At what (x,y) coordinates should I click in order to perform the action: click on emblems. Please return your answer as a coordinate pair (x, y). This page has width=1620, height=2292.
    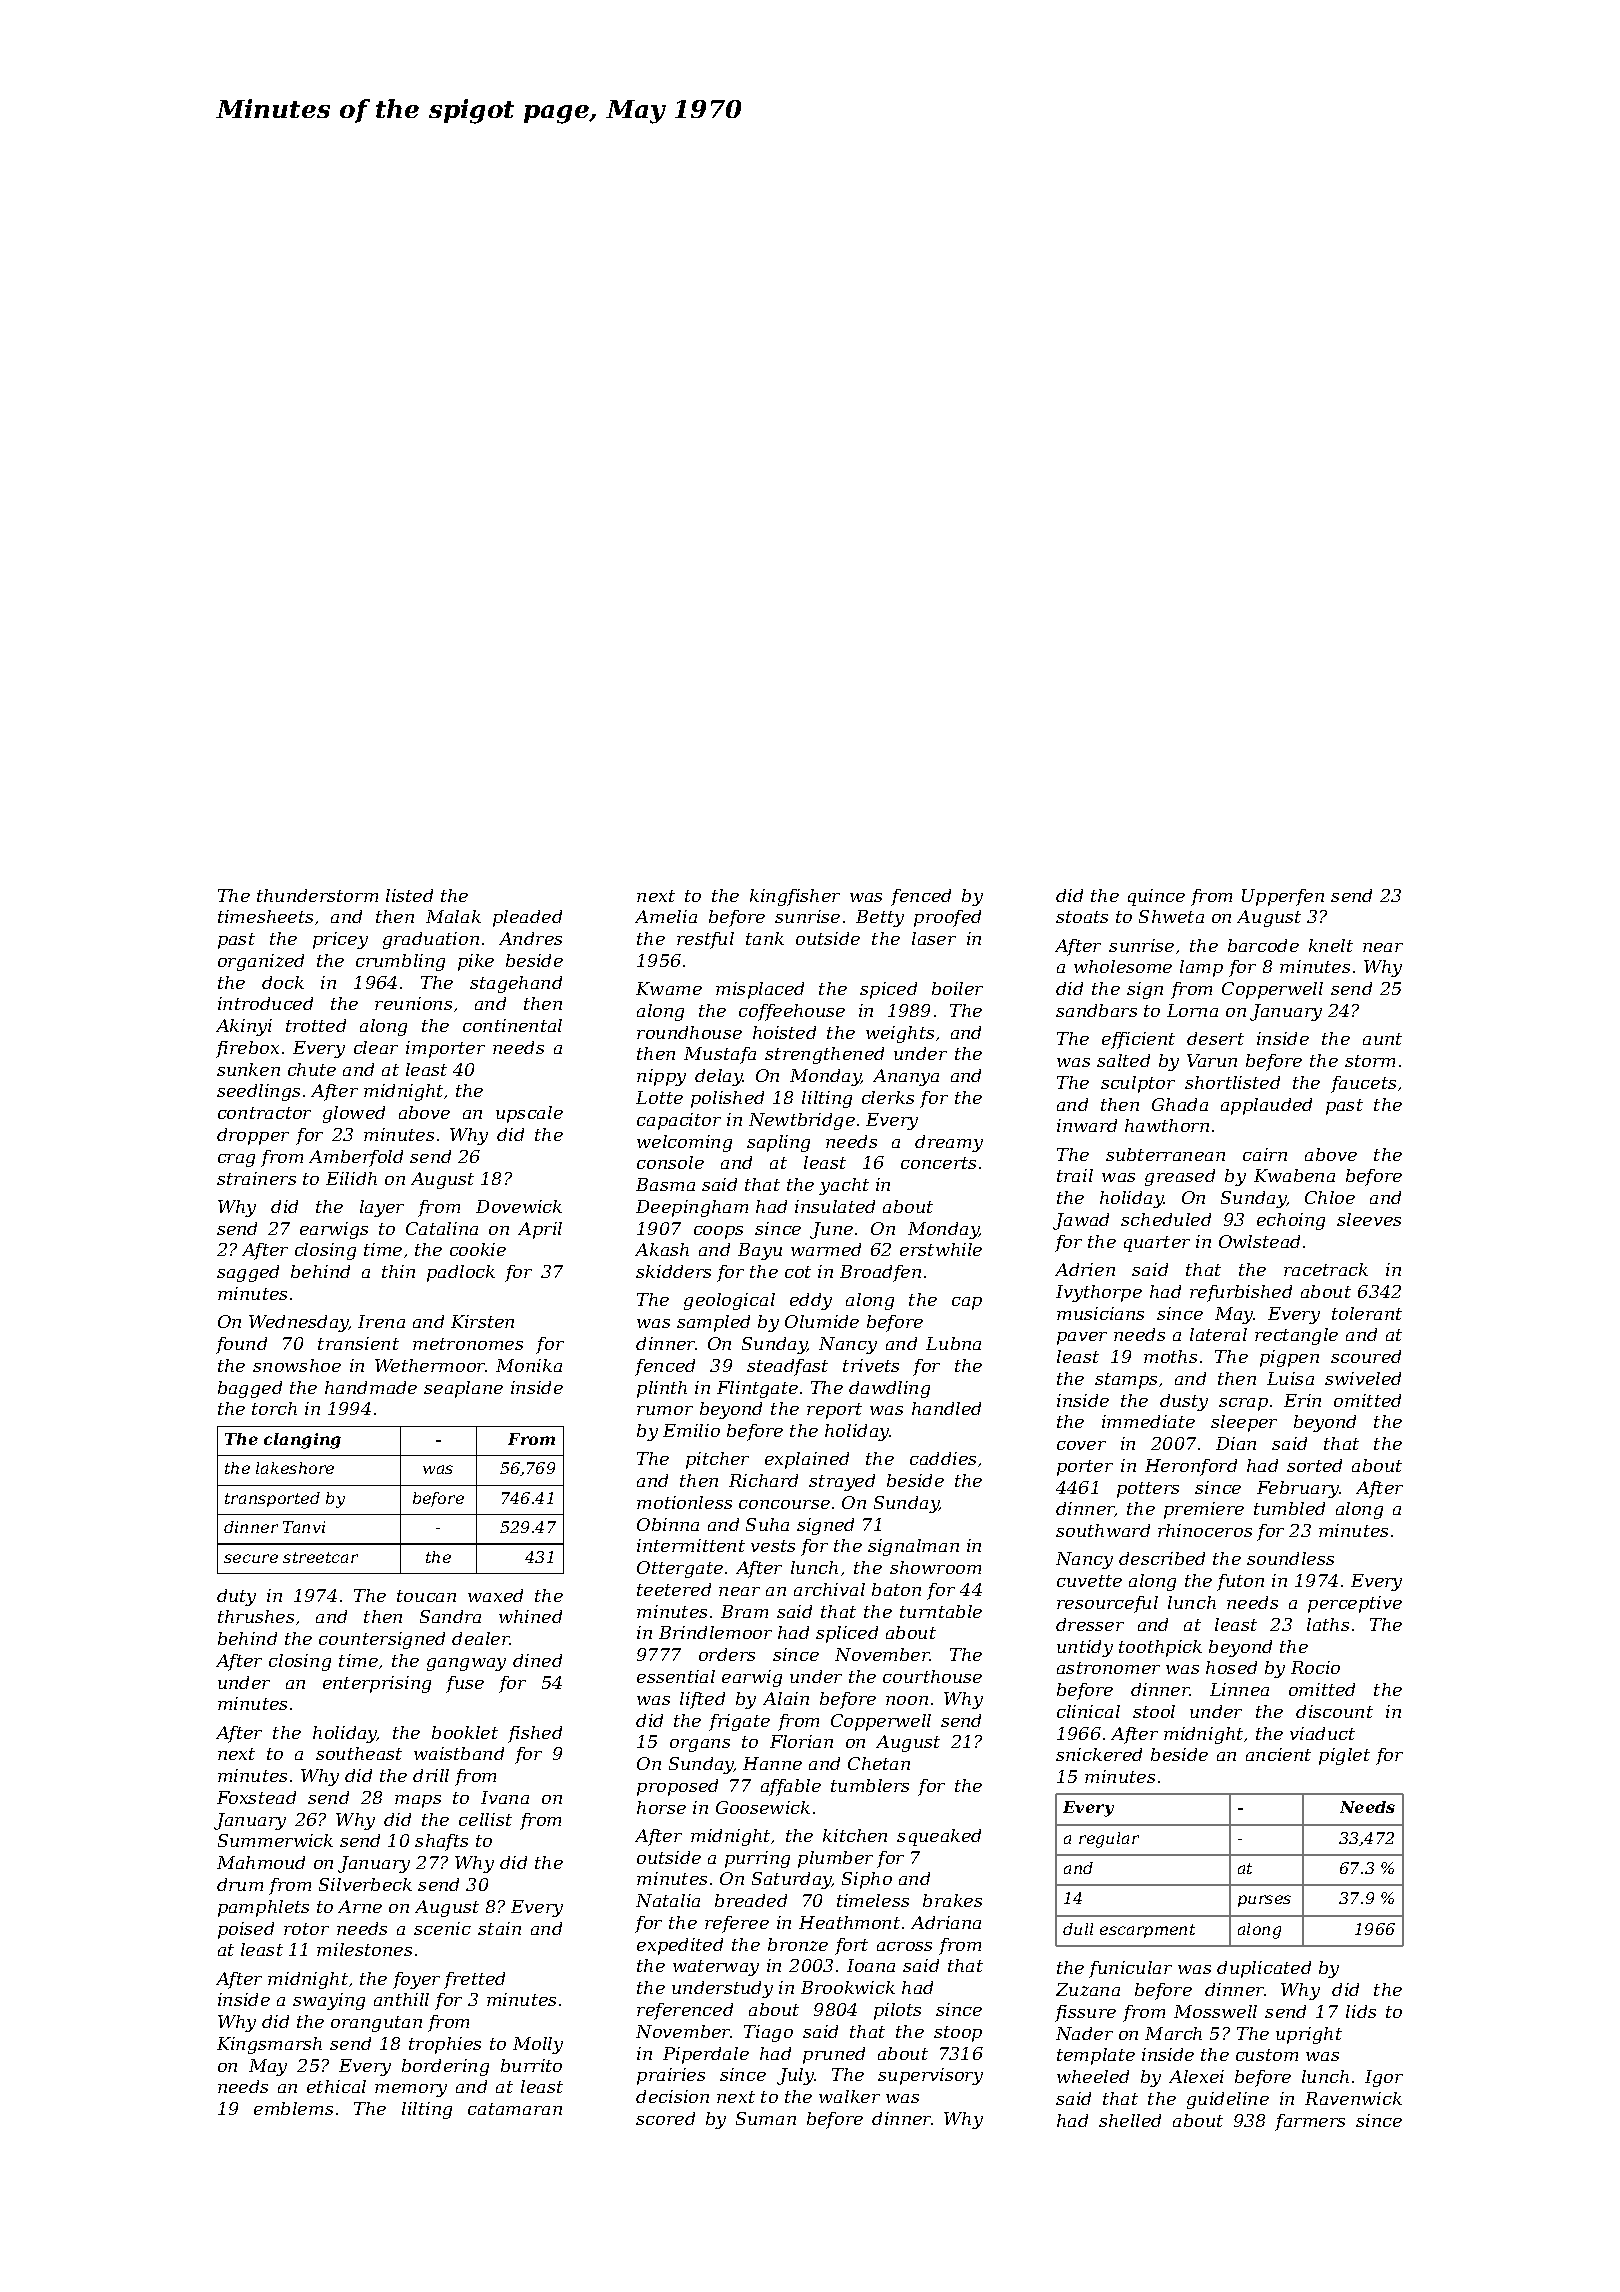
    Looking at the image, I should click on (293, 2108).
